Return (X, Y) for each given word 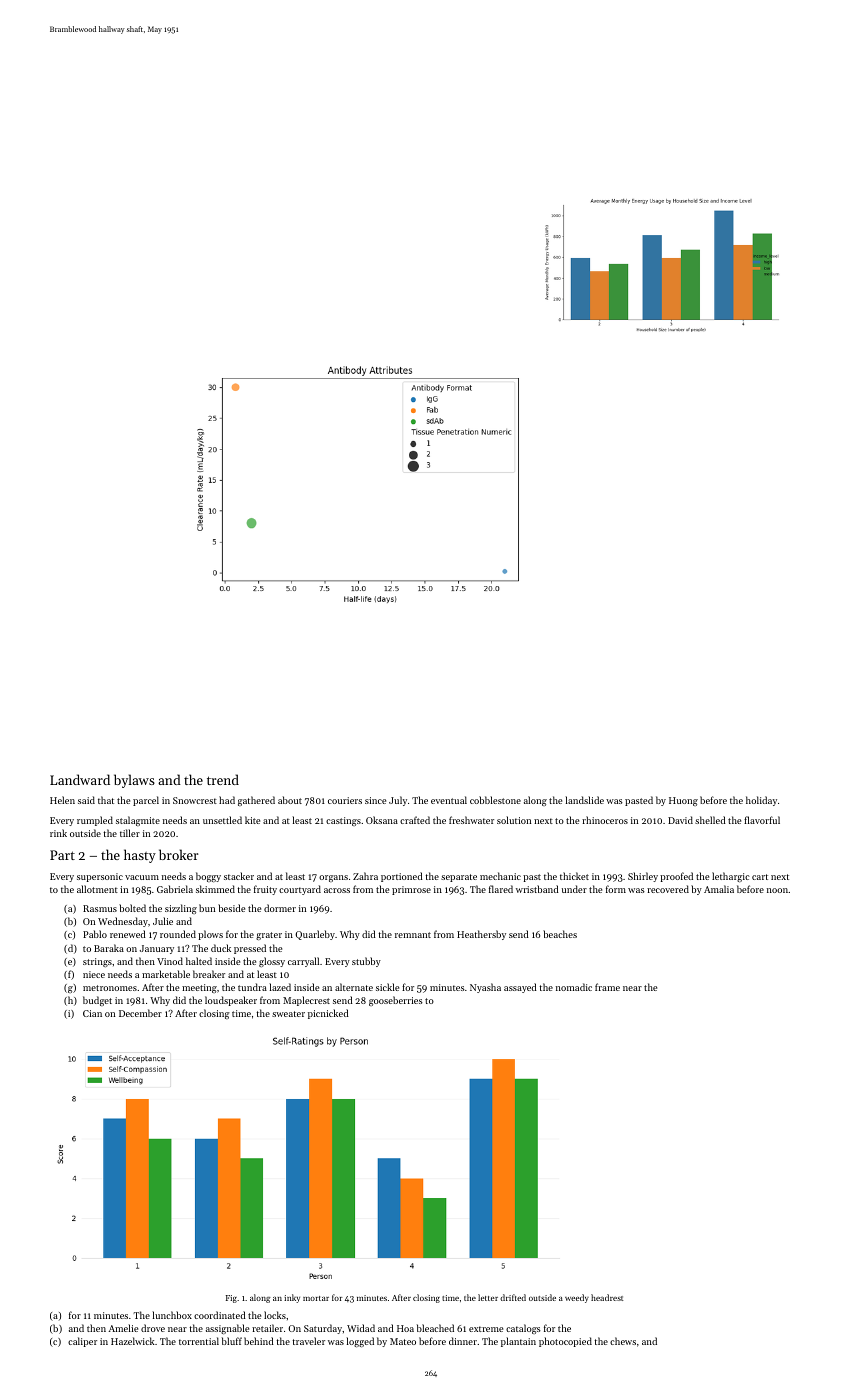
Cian (92, 1013)
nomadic (574, 987)
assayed (520, 988)
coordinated (220, 1315)
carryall (303, 962)
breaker (209, 974)
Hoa (405, 1328)
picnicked (328, 1014)
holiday (761, 801)
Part (62, 855)
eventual (449, 800)
